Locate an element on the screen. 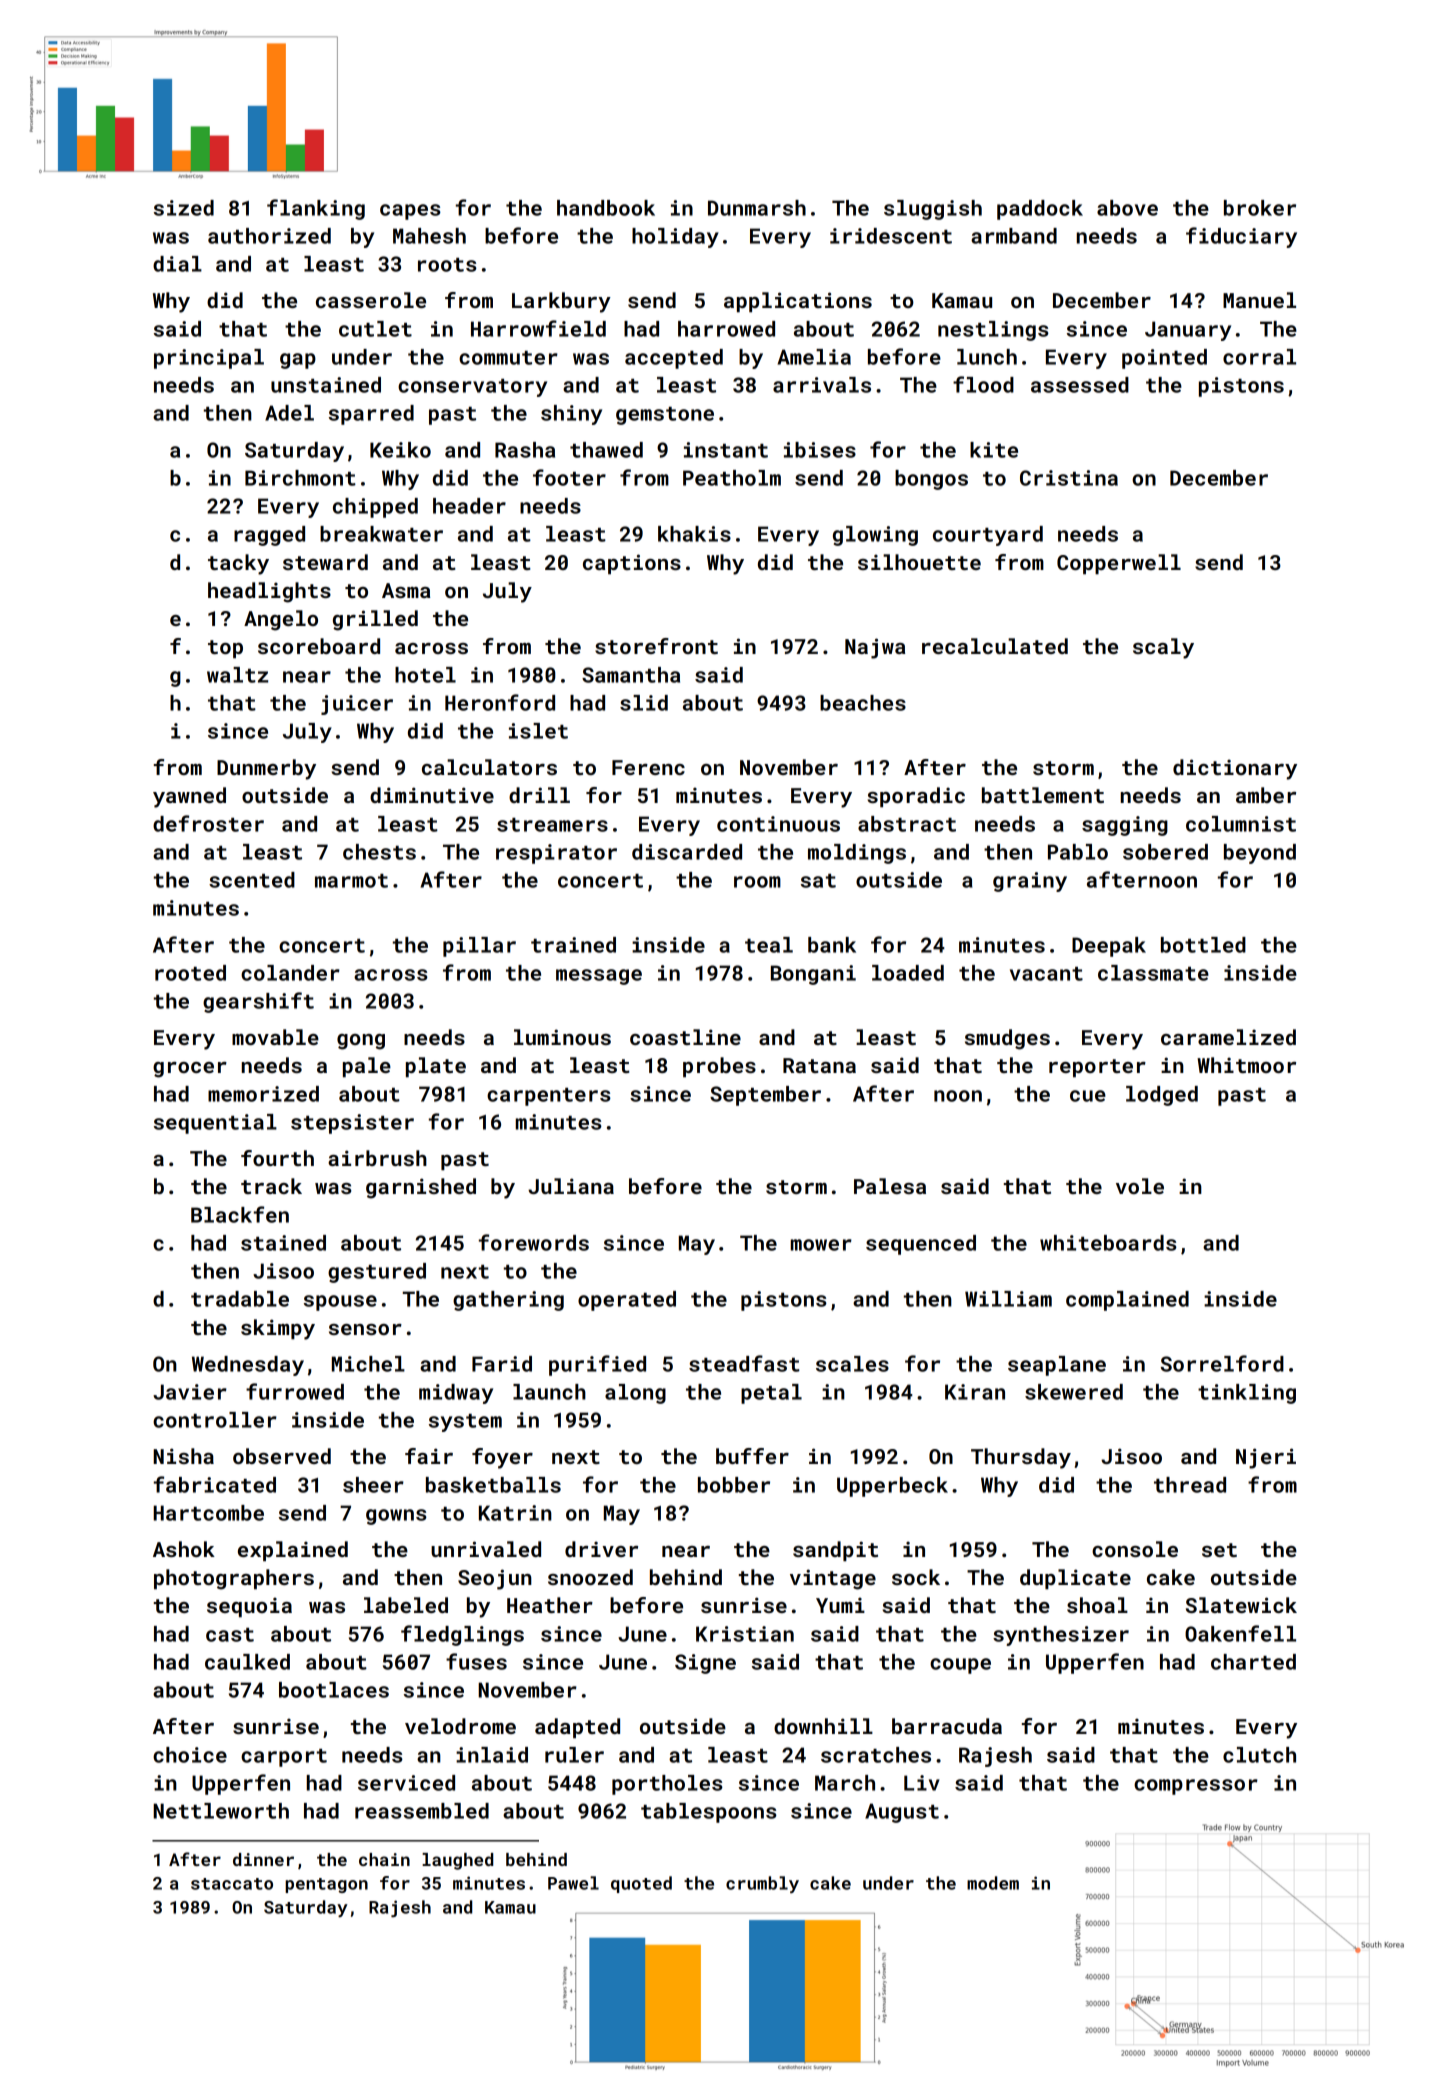 The width and height of the screenshot is (1450, 2100). scaly is located at coordinates (1163, 648).
